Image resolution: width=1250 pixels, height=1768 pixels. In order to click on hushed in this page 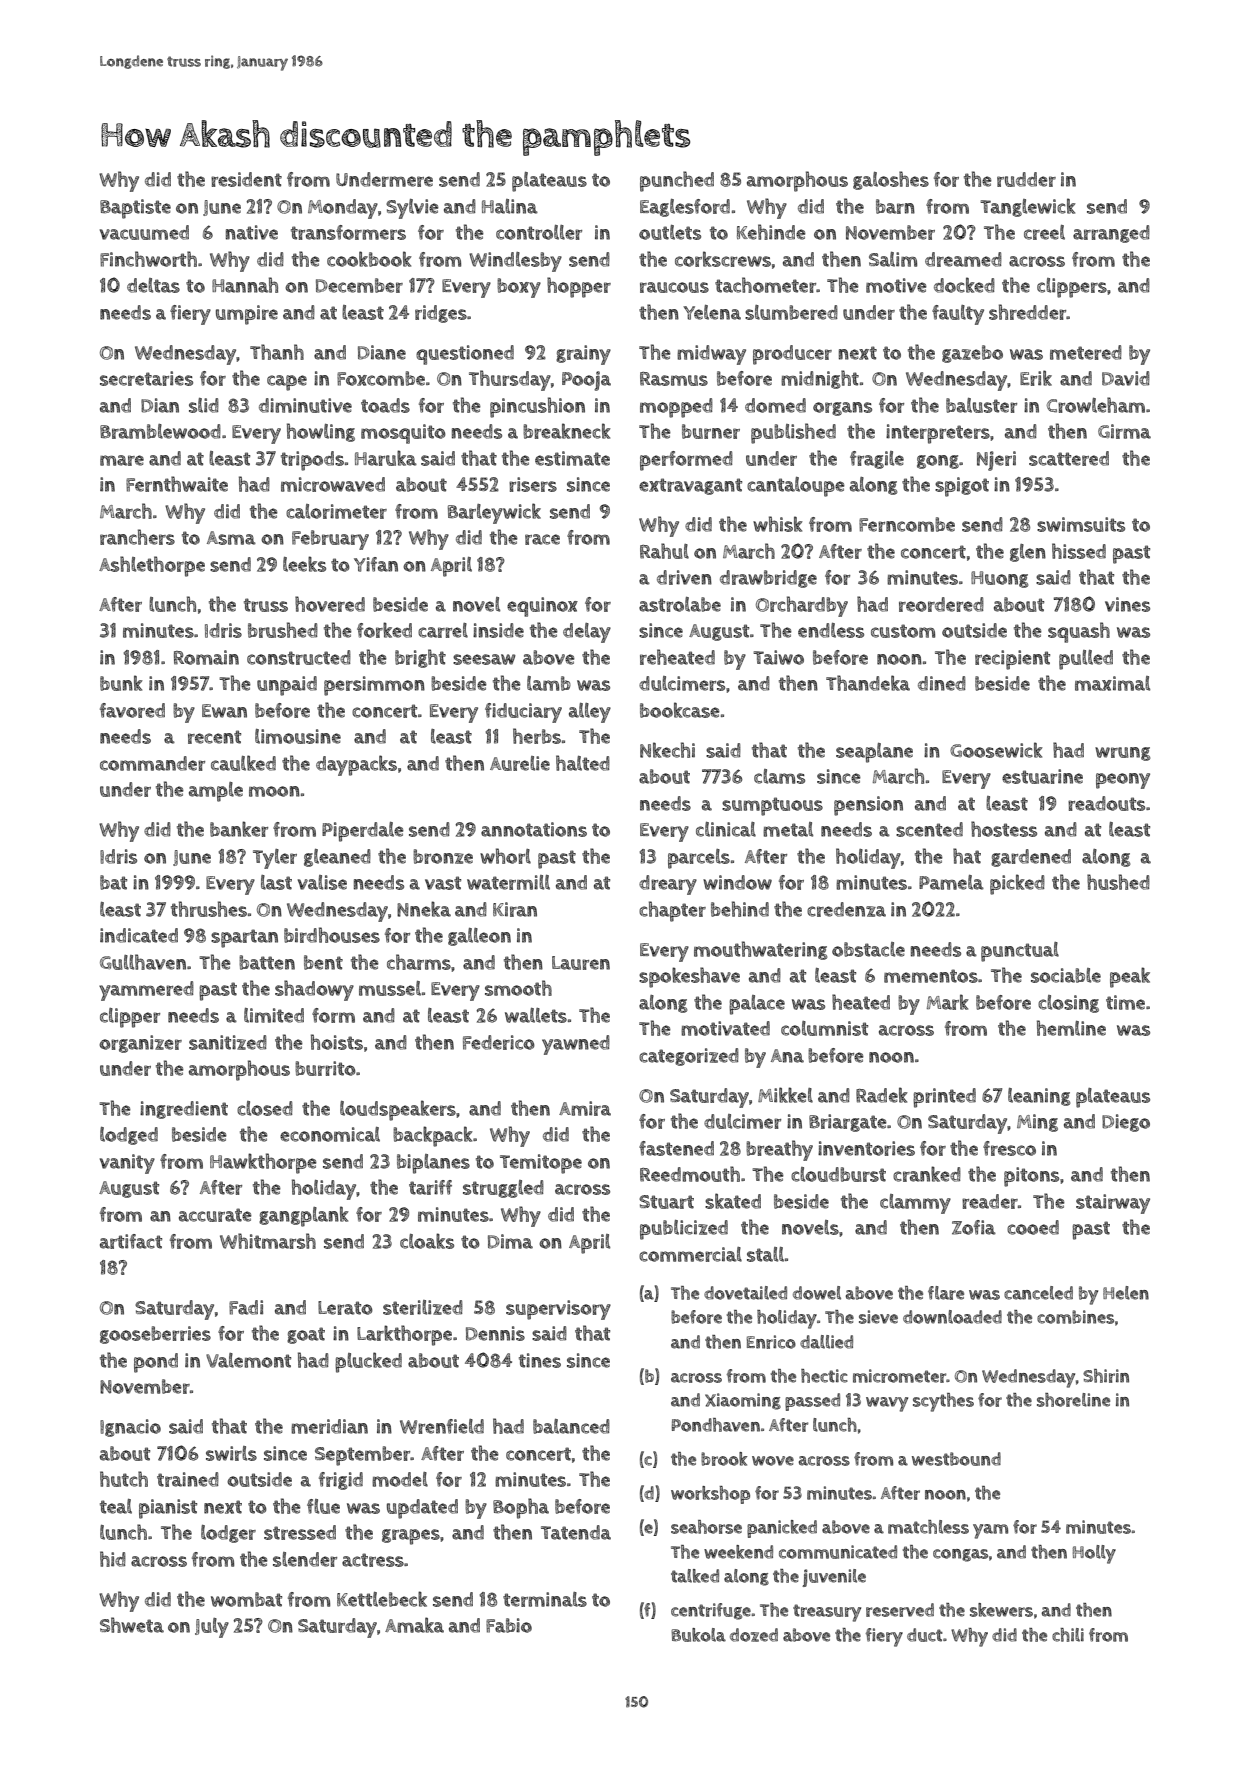, I will do `click(1118, 882)`.
